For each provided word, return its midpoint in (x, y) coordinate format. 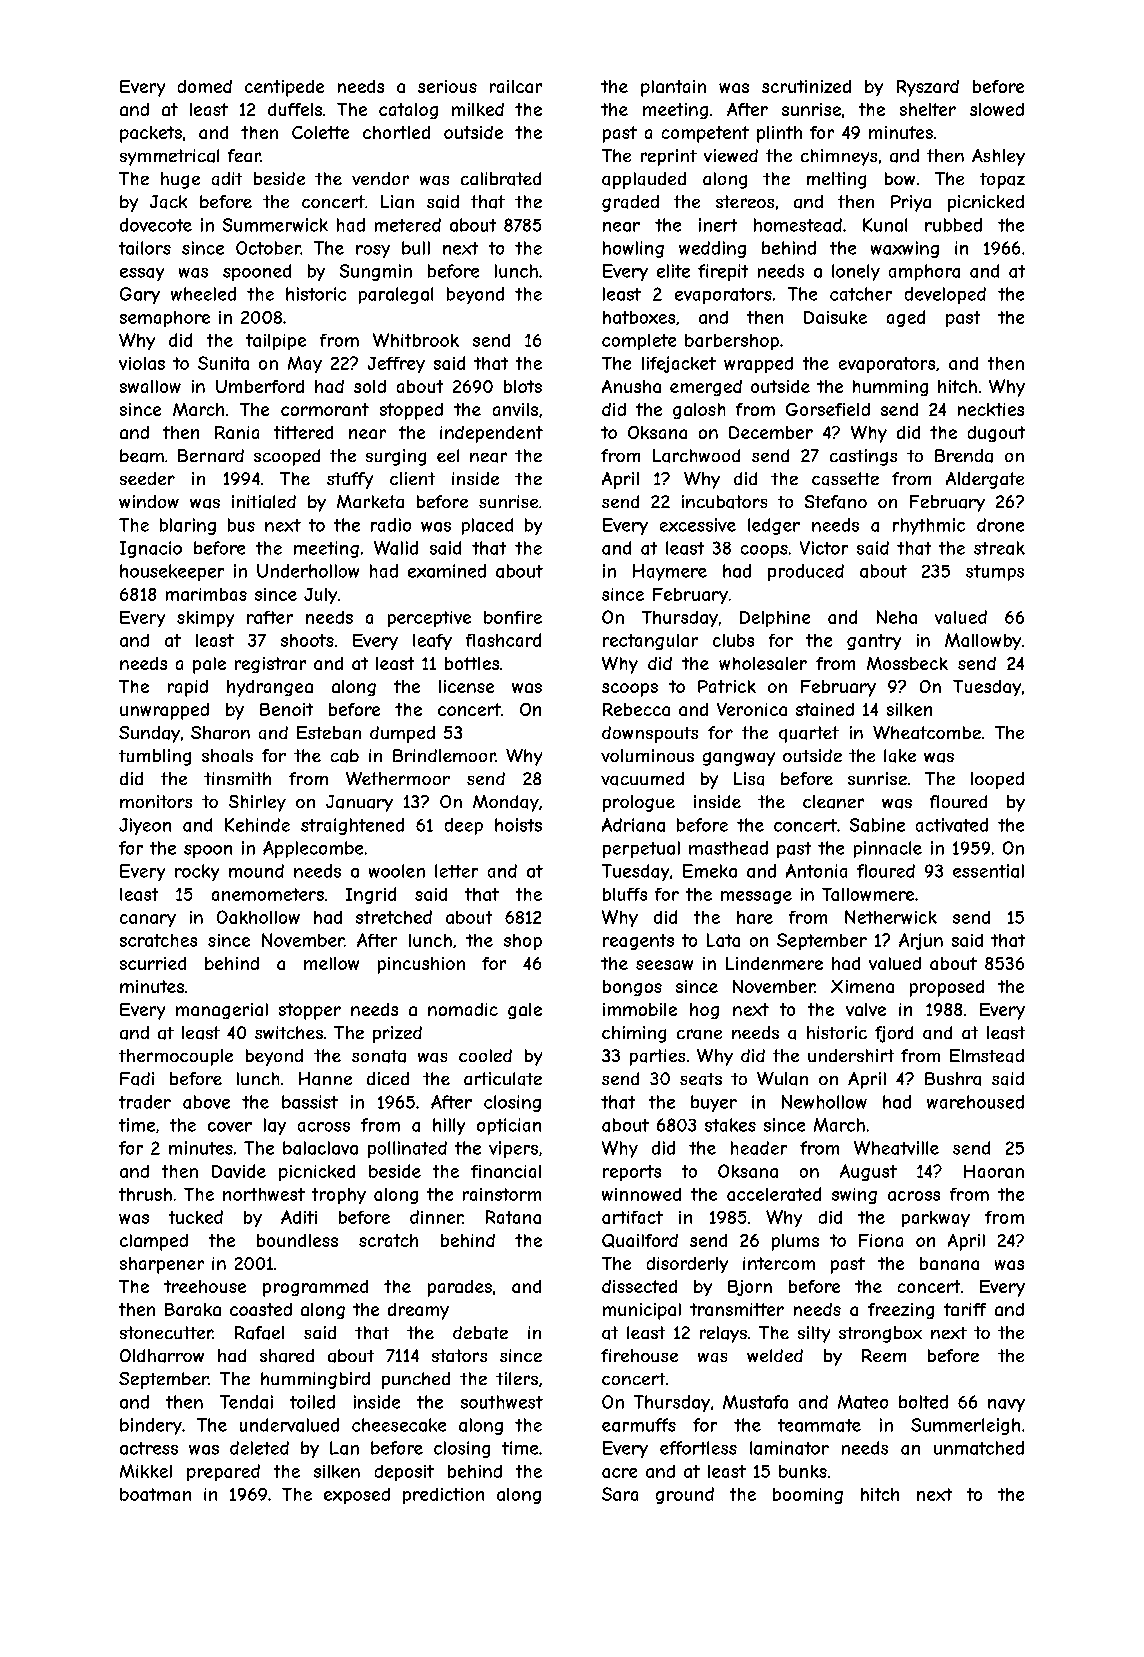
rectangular (650, 642)
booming (808, 1496)
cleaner (833, 802)
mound (256, 871)
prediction (443, 1496)
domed (205, 86)
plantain (673, 88)
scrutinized (806, 86)
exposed (357, 1496)
